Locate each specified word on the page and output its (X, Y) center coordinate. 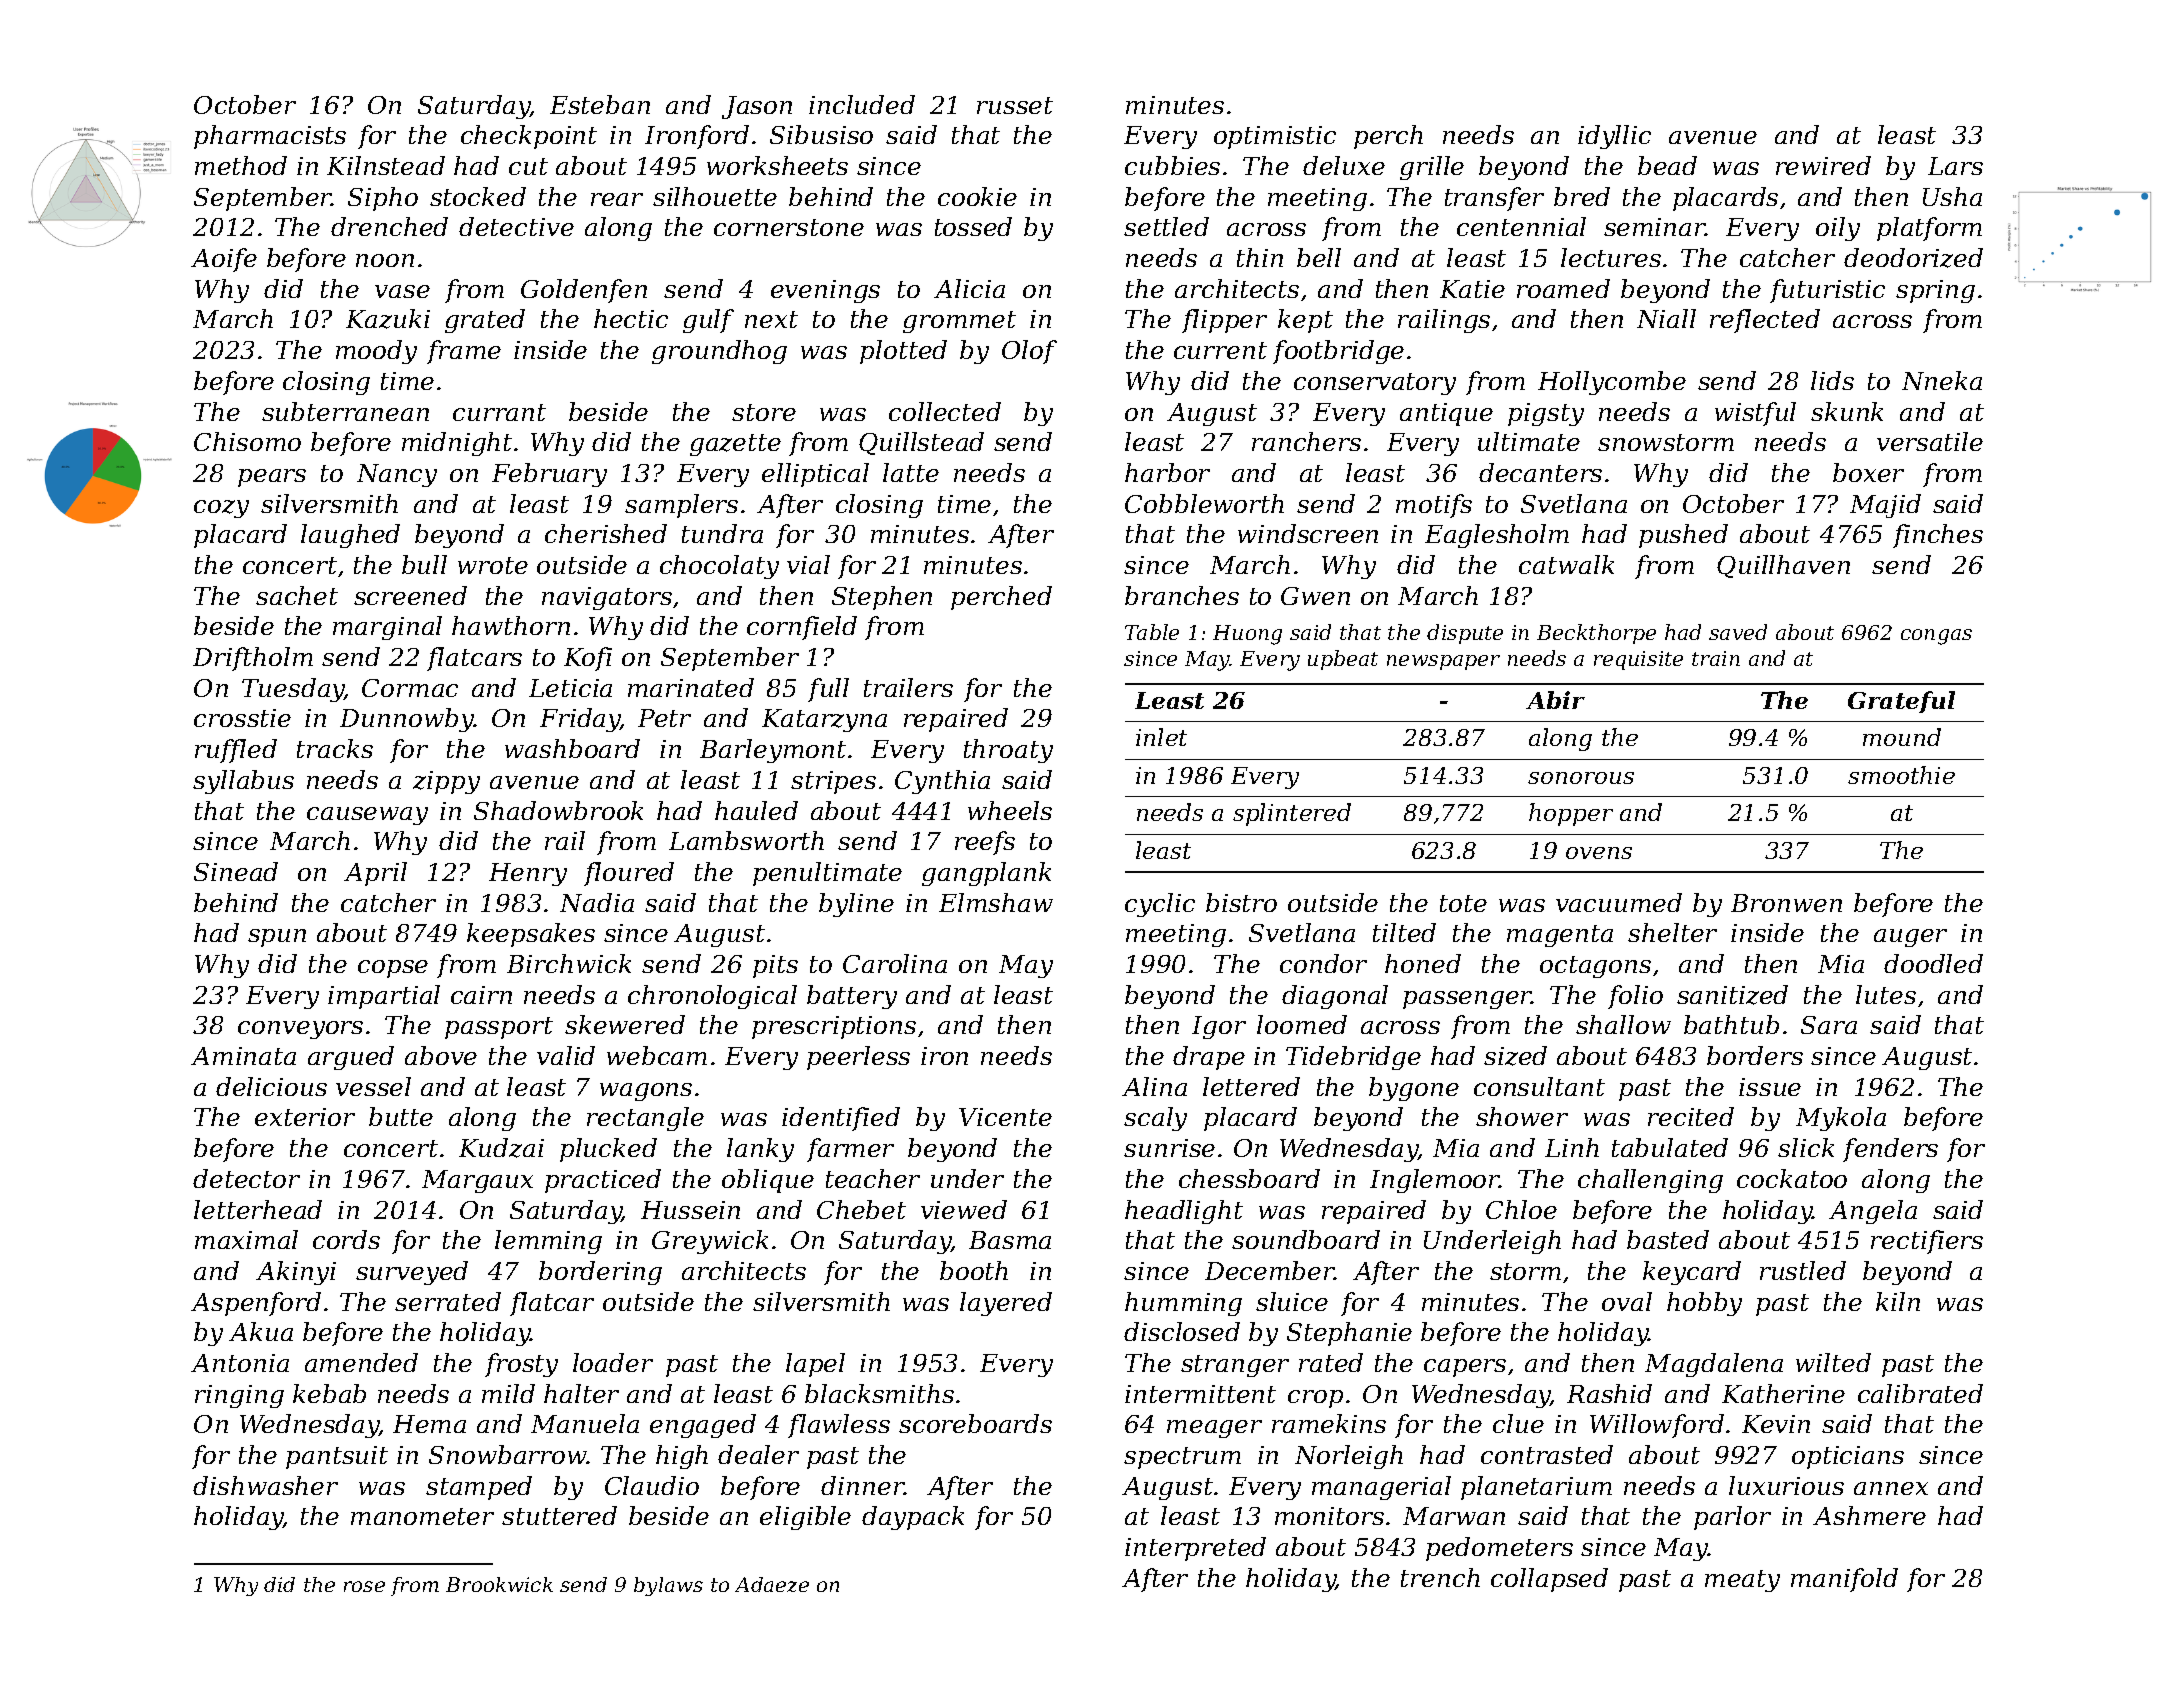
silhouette (715, 196)
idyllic (1614, 137)
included (862, 104)
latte (911, 472)
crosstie (242, 718)
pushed (1683, 536)
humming (1183, 1304)
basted (1668, 1239)
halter (581, 1393)
